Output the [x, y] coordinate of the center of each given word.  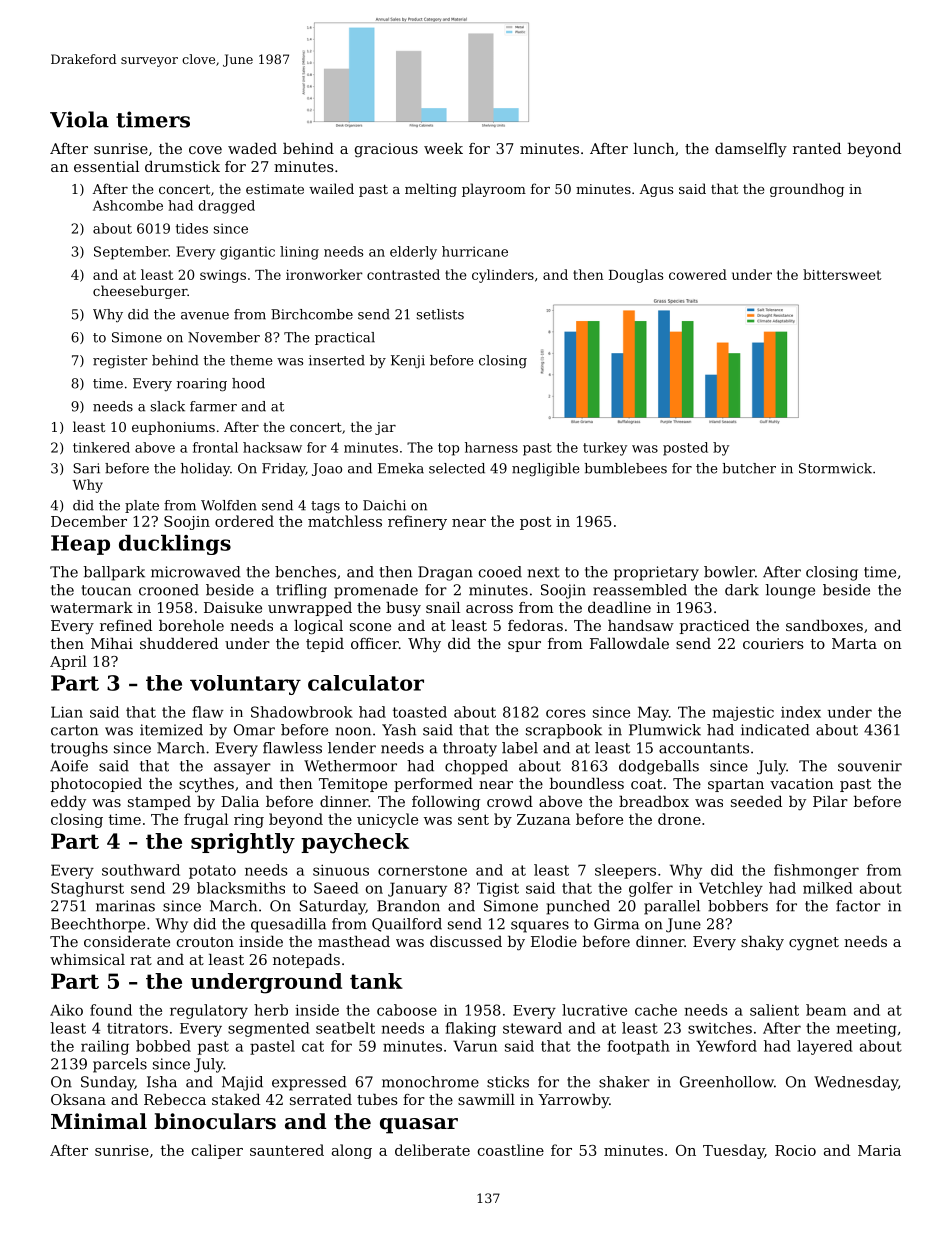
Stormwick [835, 468]
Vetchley [731, 889]
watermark [91, 607]
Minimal [99, 1121]
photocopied [96, 785]
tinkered [101, 447]
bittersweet [842, 274]
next [544, 572]
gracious [386, 150]
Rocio [795, 1150]
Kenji [408, 361]
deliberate [432, 1150]
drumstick [182, 166]
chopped [476, 767]
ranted [817, 148]
